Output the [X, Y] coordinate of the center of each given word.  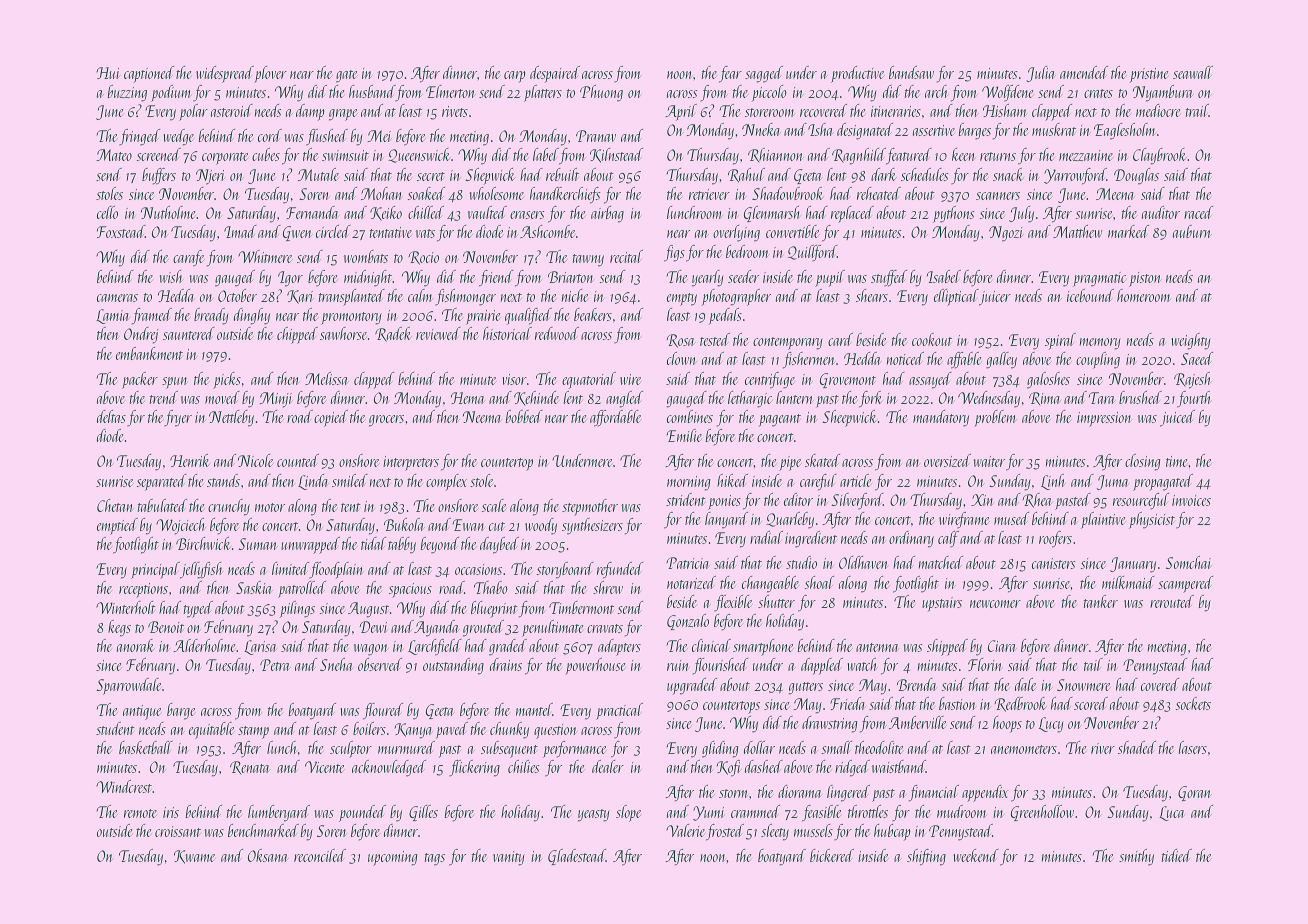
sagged [764, 74]
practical [619, 711]
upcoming [392, 858]
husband [372, 93]
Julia [1041, 74]
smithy [1136, 857]
